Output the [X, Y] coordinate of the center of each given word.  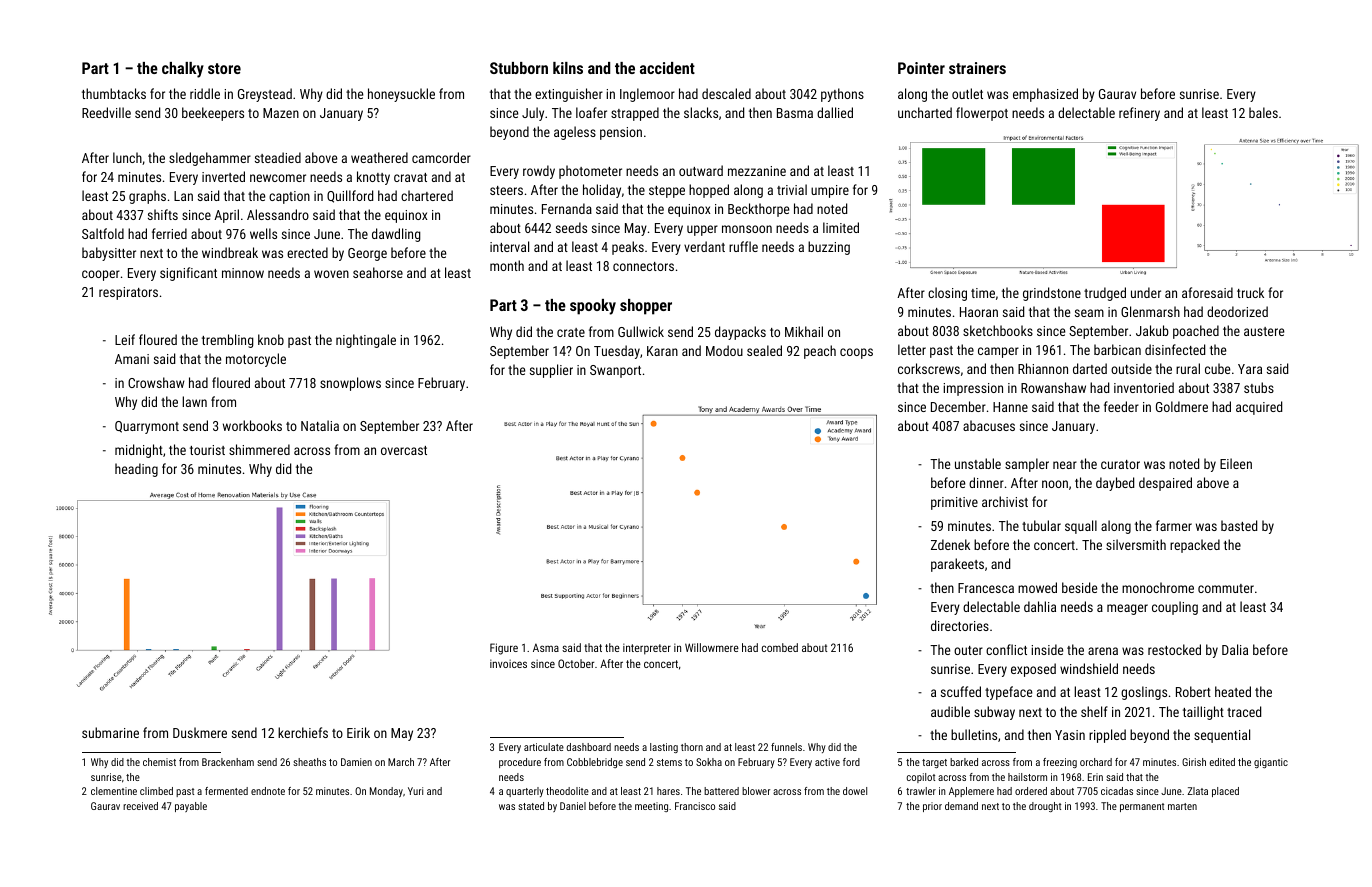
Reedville [106, 112]
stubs [1259, 387]
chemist [159, 762]
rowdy [539, 172]
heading [136, 470]
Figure [504, 649]
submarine [110, 732]
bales [1263, 112]
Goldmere [1182, 406]
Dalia [1235, 649]
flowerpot [982, 114]
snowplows [350, 384]
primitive [954, 503]
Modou [724, 350]
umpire [830, 191]
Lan [183, 196]
